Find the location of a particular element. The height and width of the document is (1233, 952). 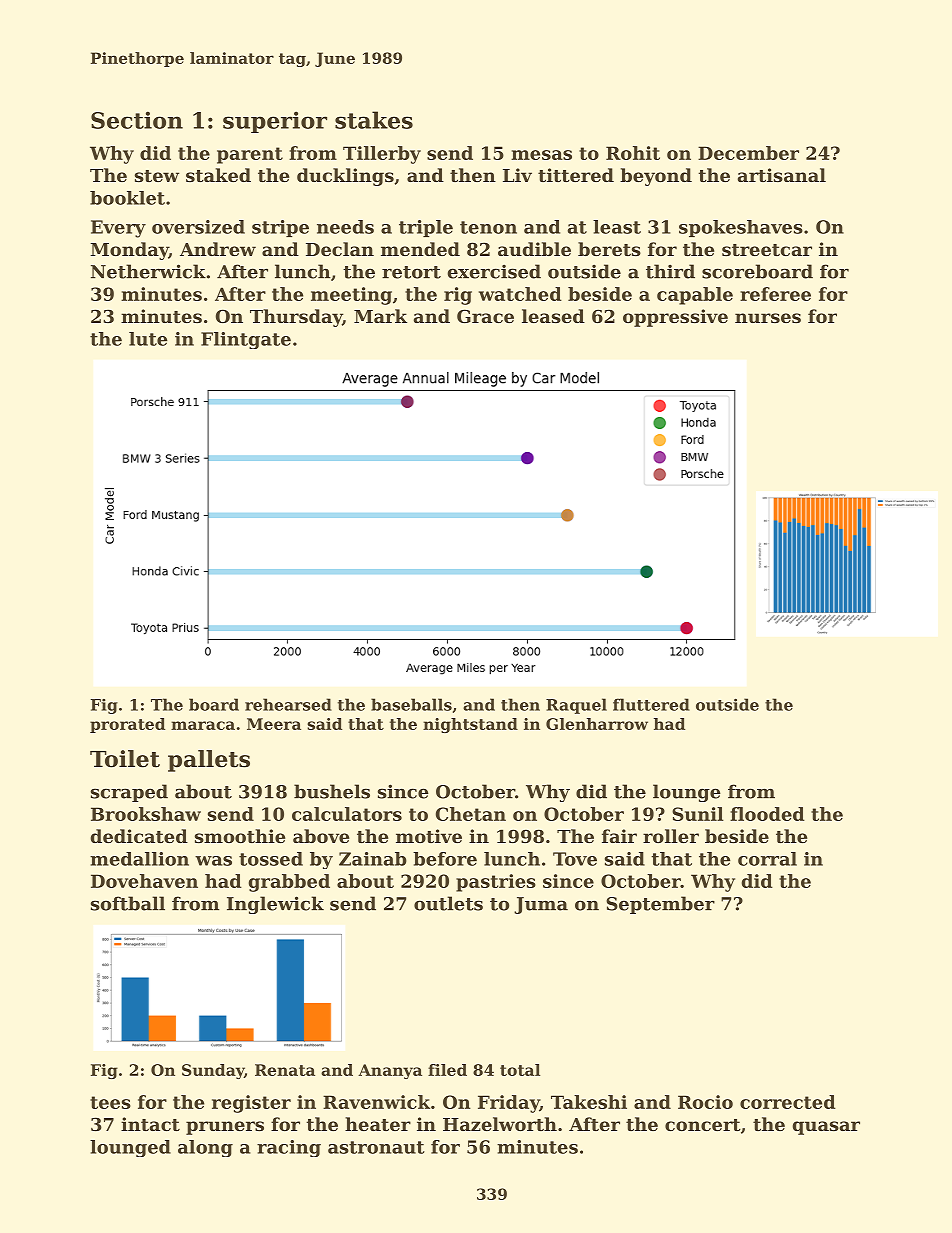

filed is located at coordinates (447, 1070).
